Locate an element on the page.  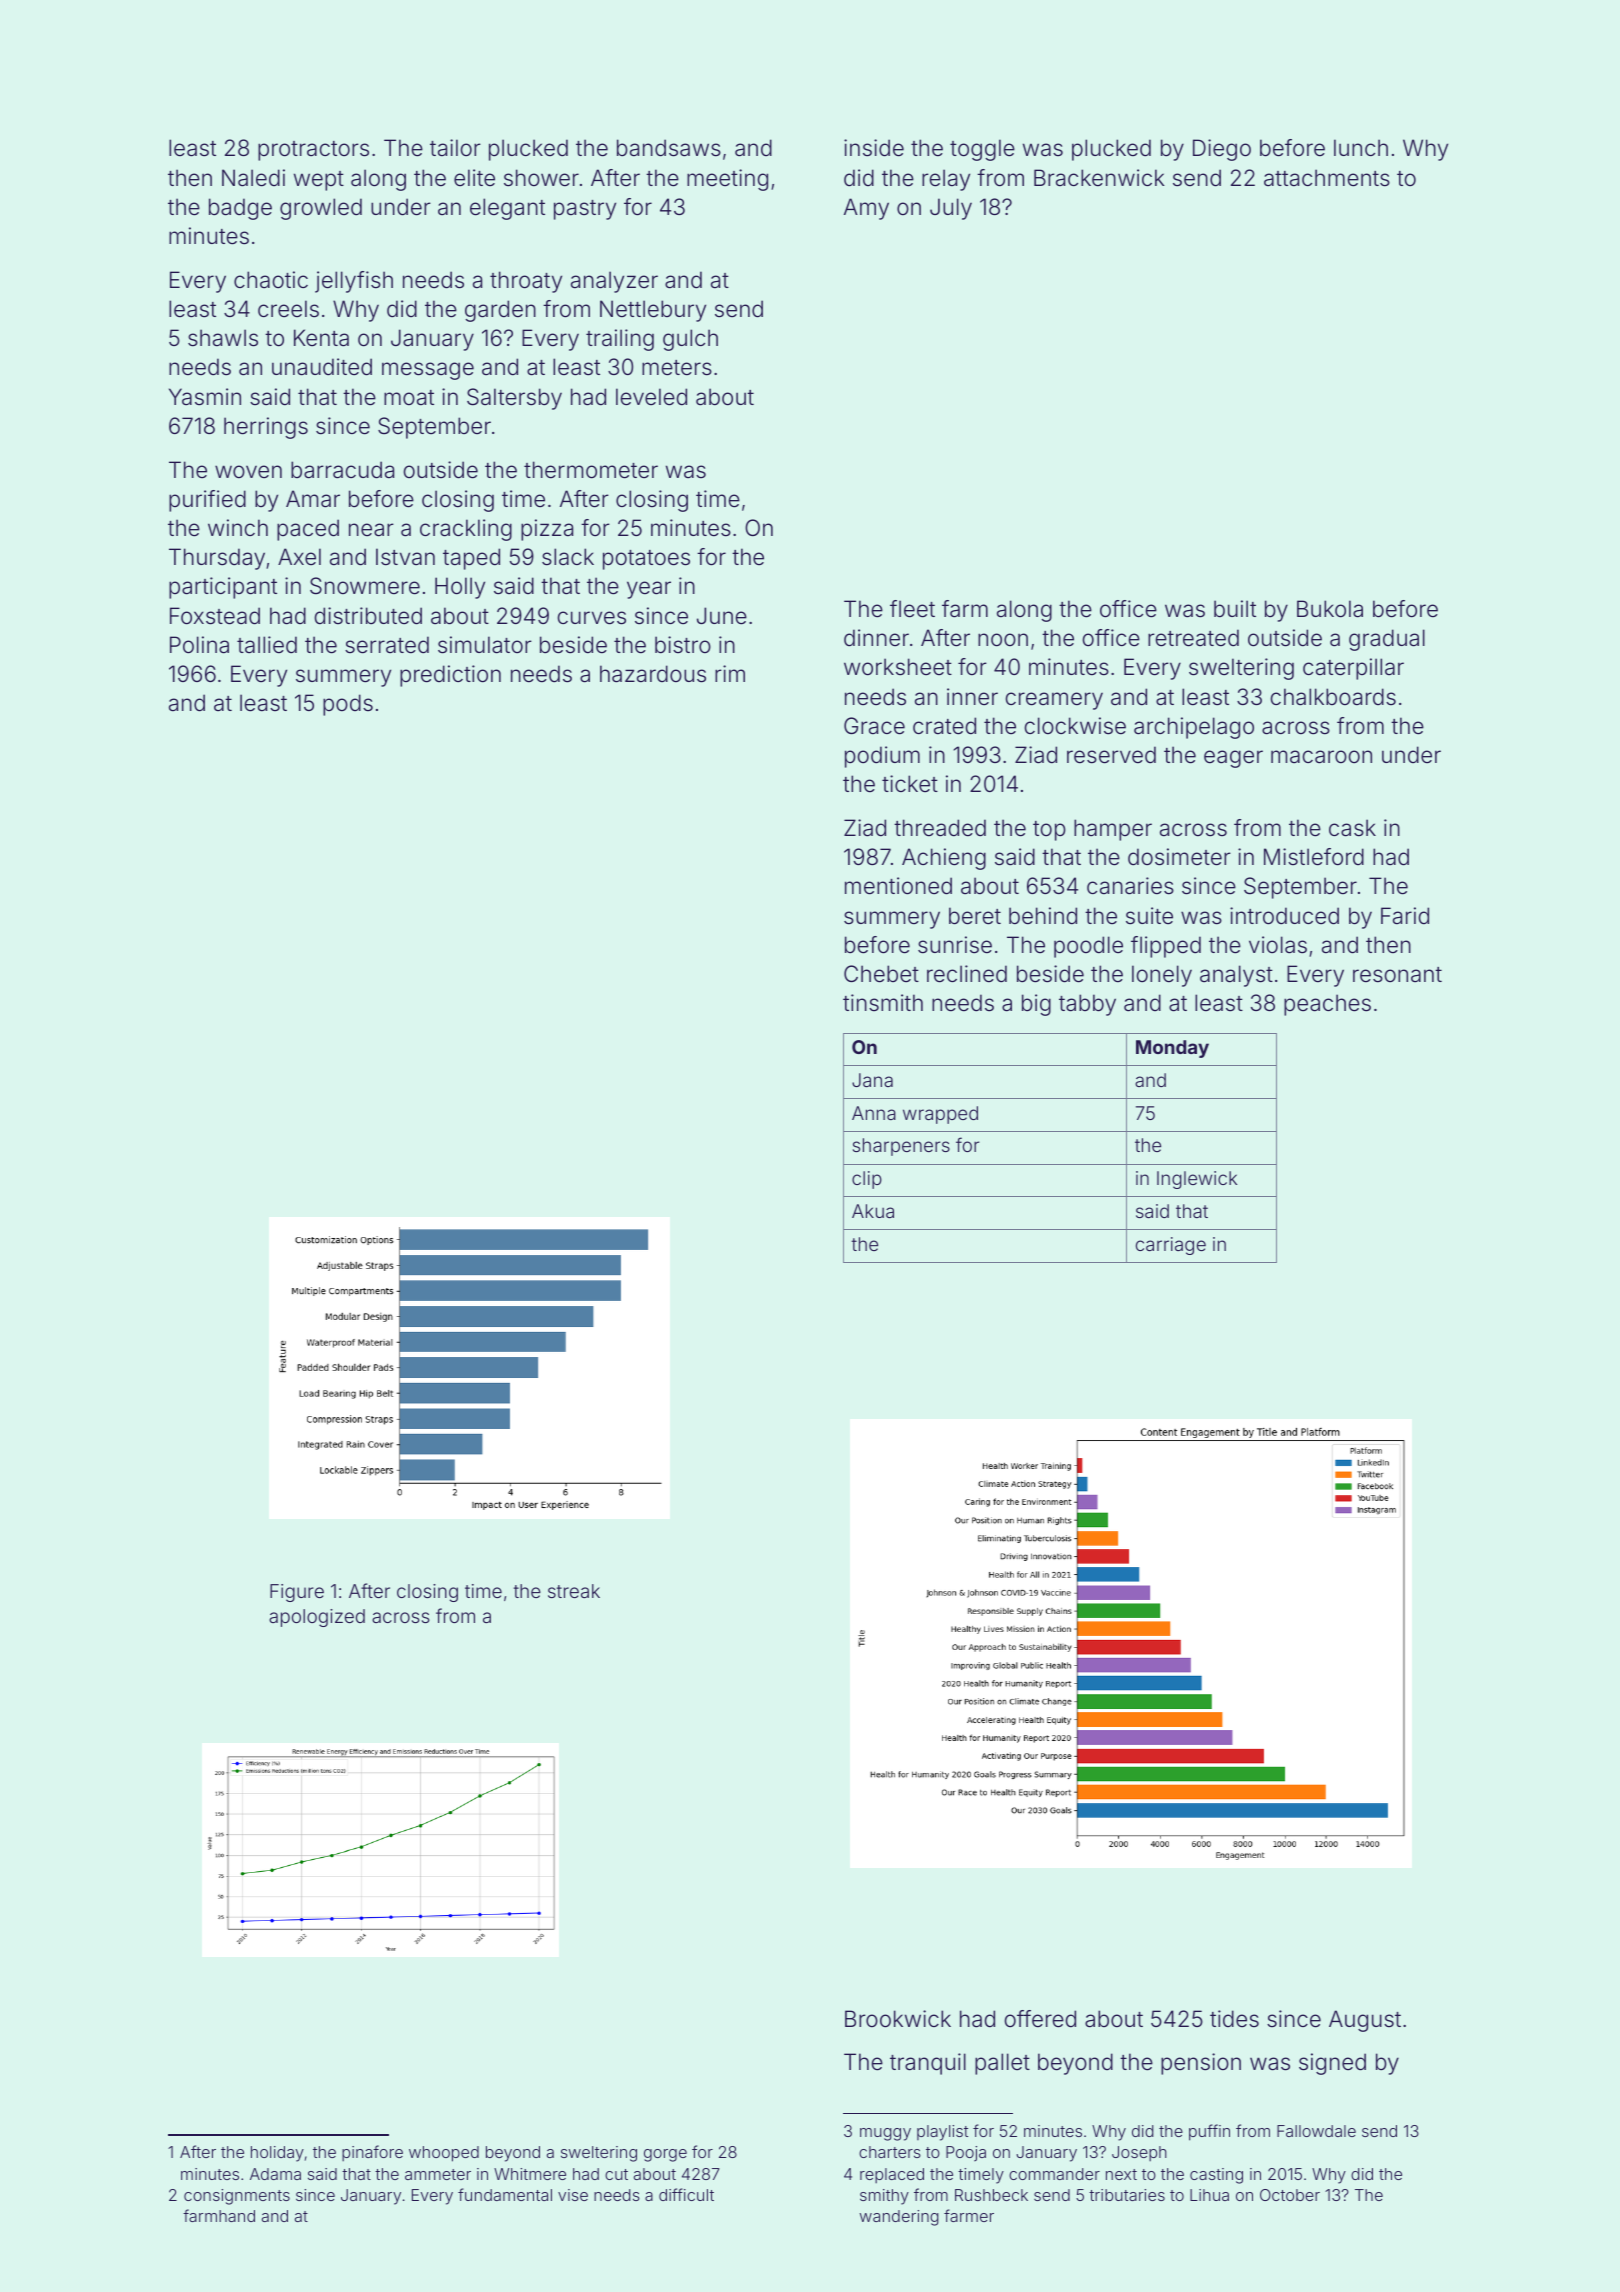
lunch is located at coordinates (1361, 147).
